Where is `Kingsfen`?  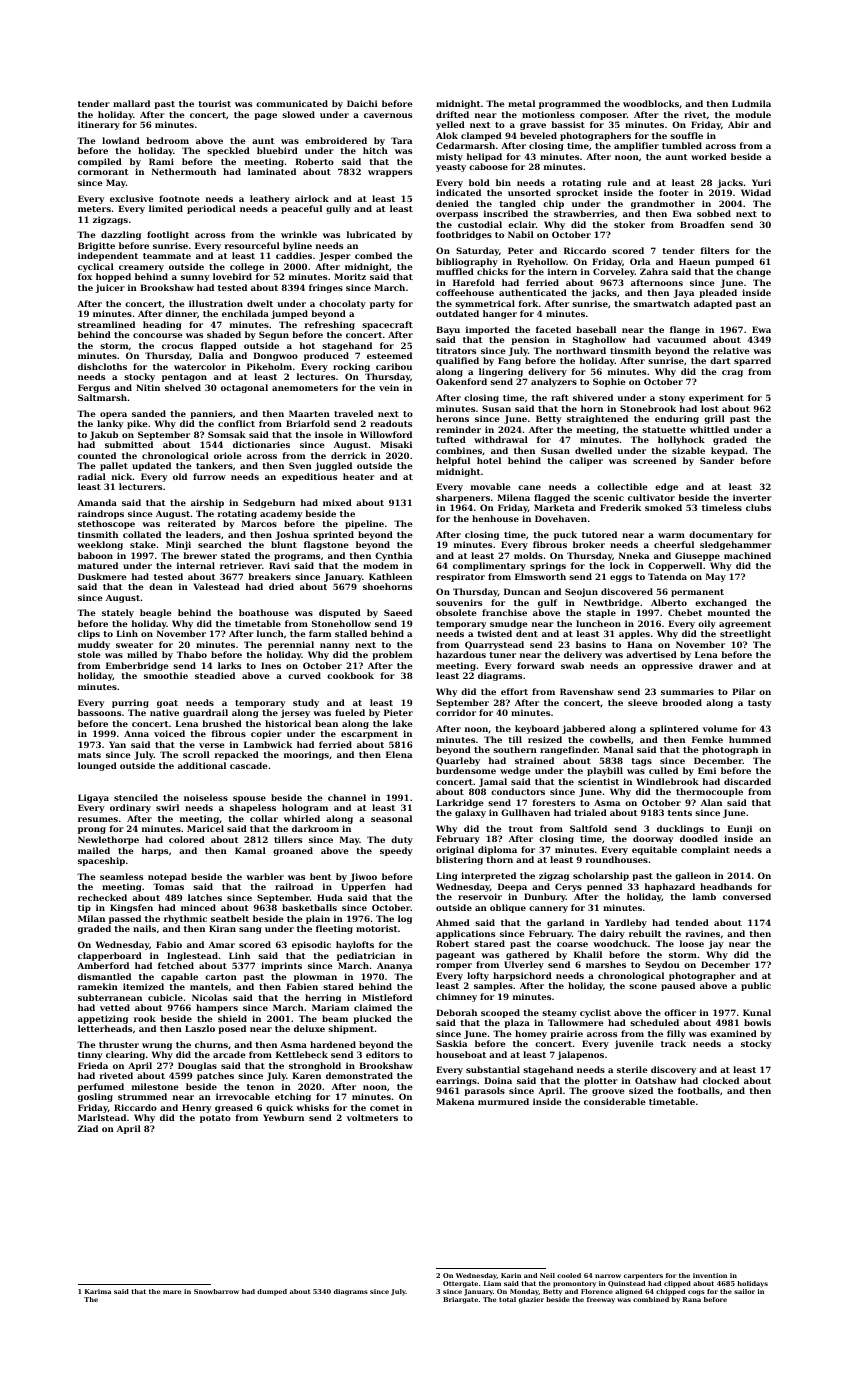 Kingsfen is located at coordinates (131, 908).
